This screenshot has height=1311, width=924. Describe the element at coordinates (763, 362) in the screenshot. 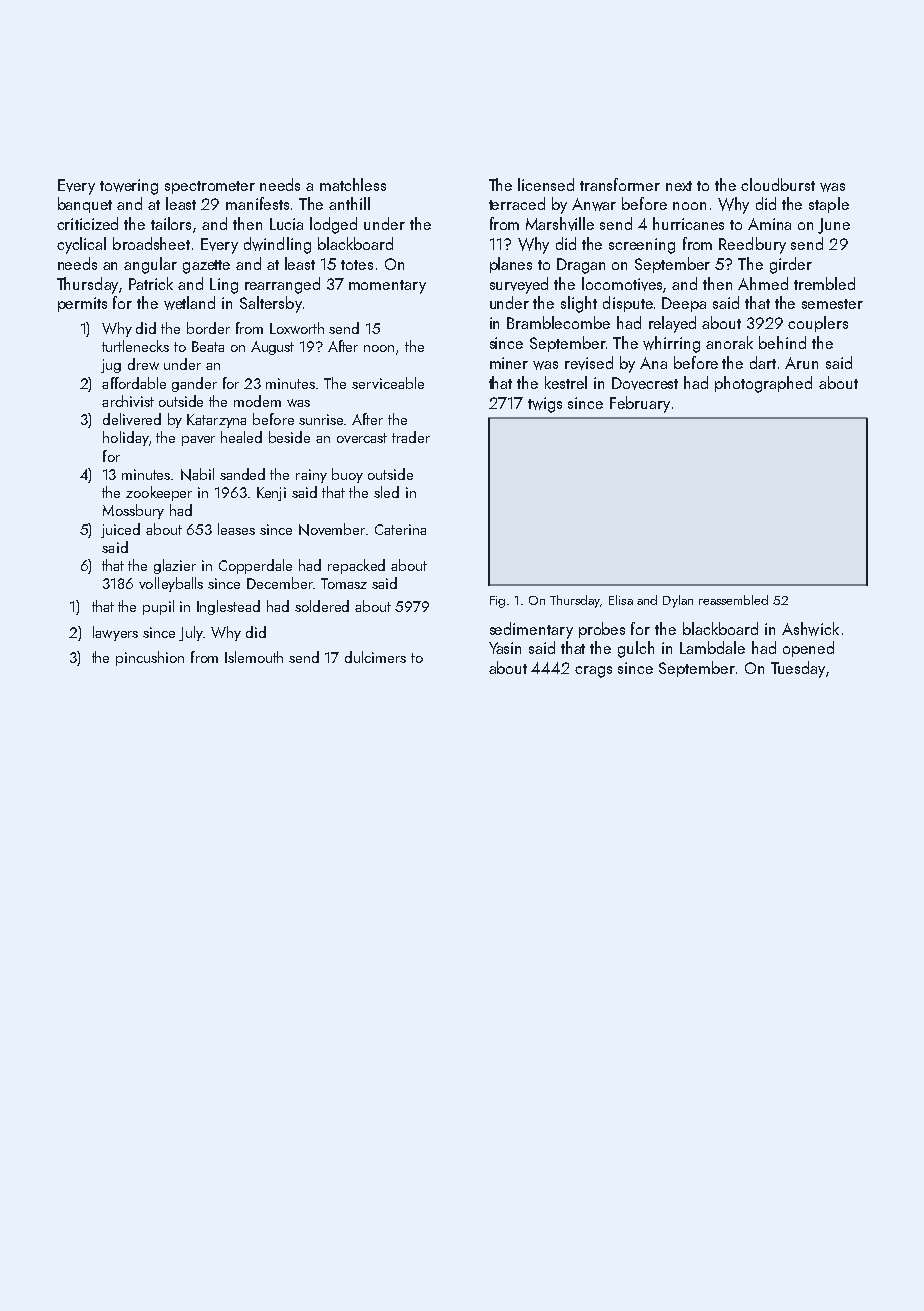

I see `dart` at that location.
